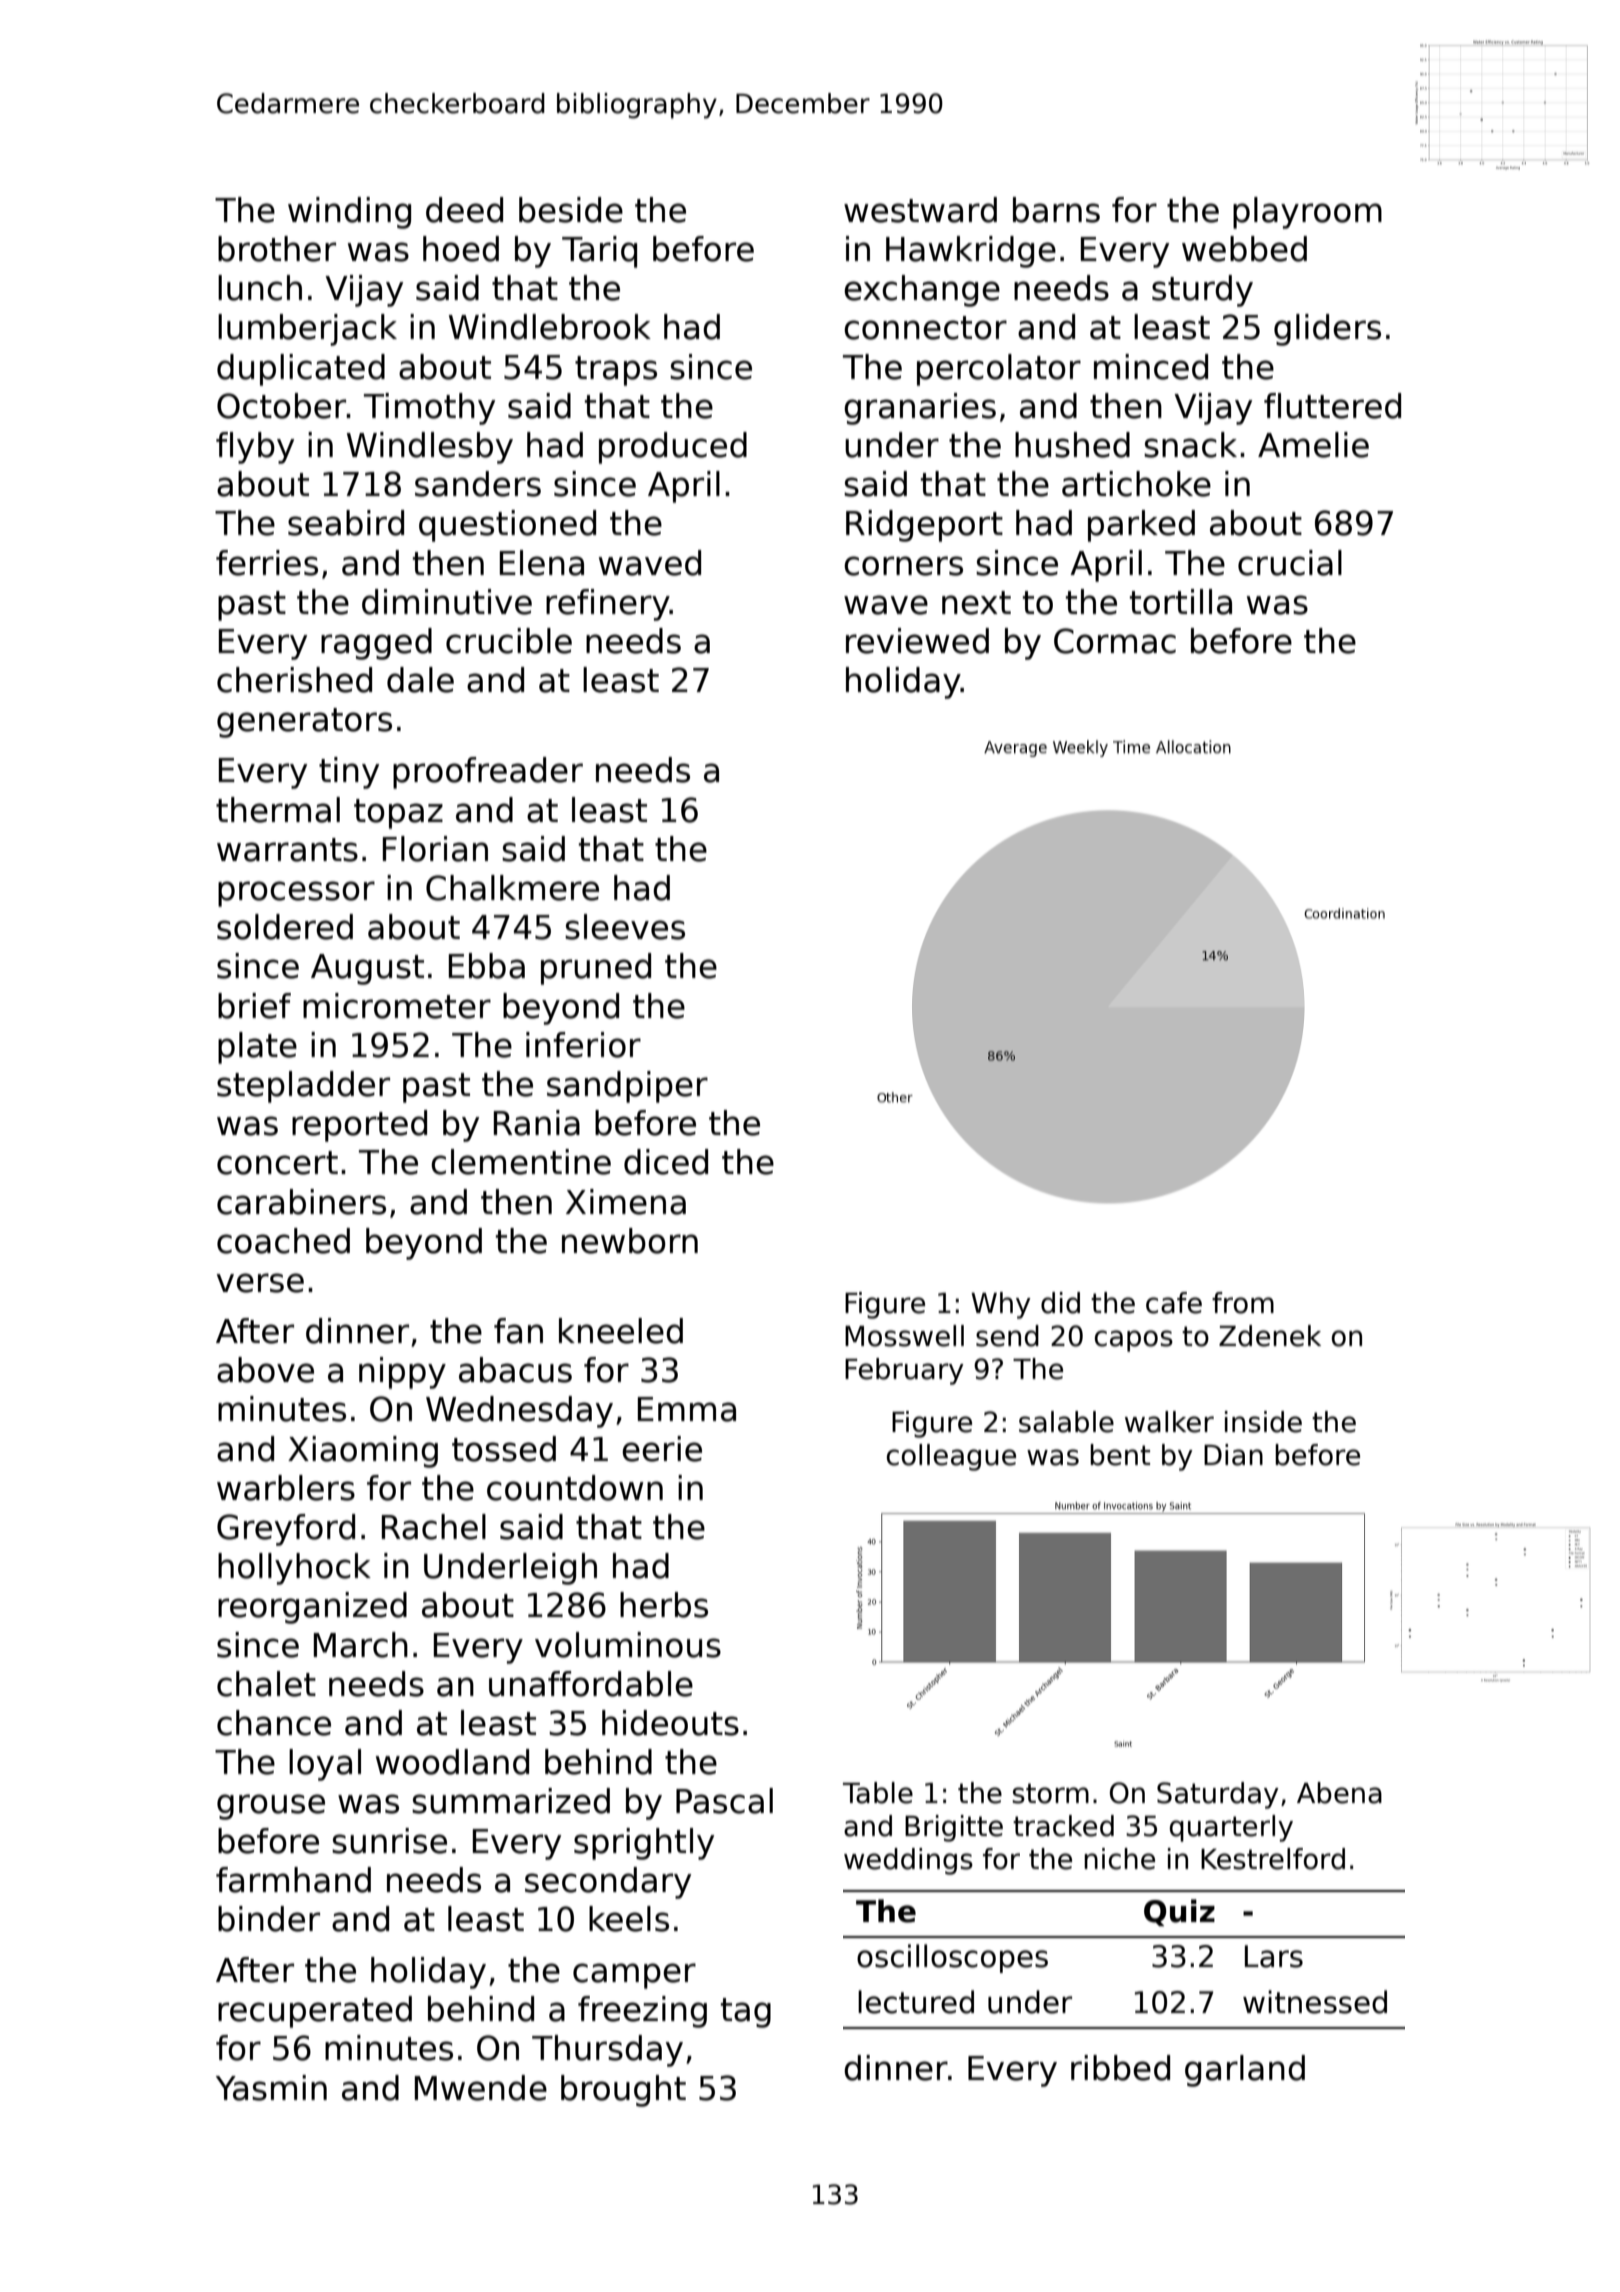 Image resolution: width=1620 pixels, height=2292 pixels. What do you see at coordinates (271, 2088) in the document?
I see `Yasmin` at bounding box center [271, 2088].
